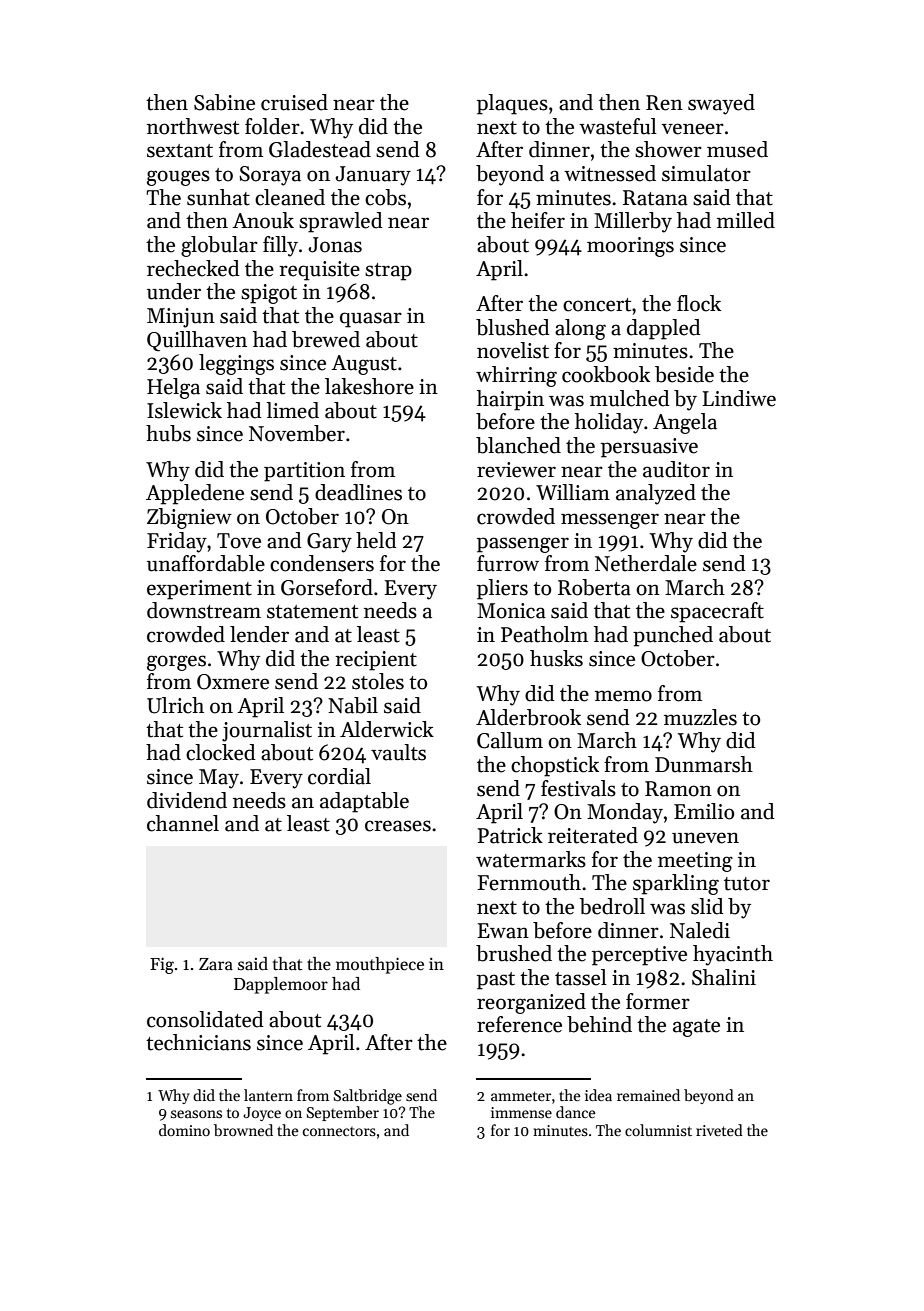 The image size is (924, 1311). What do you see at coordinates (319, 271) in the page?
I see `requisite` at bounding box center [319, 271].
